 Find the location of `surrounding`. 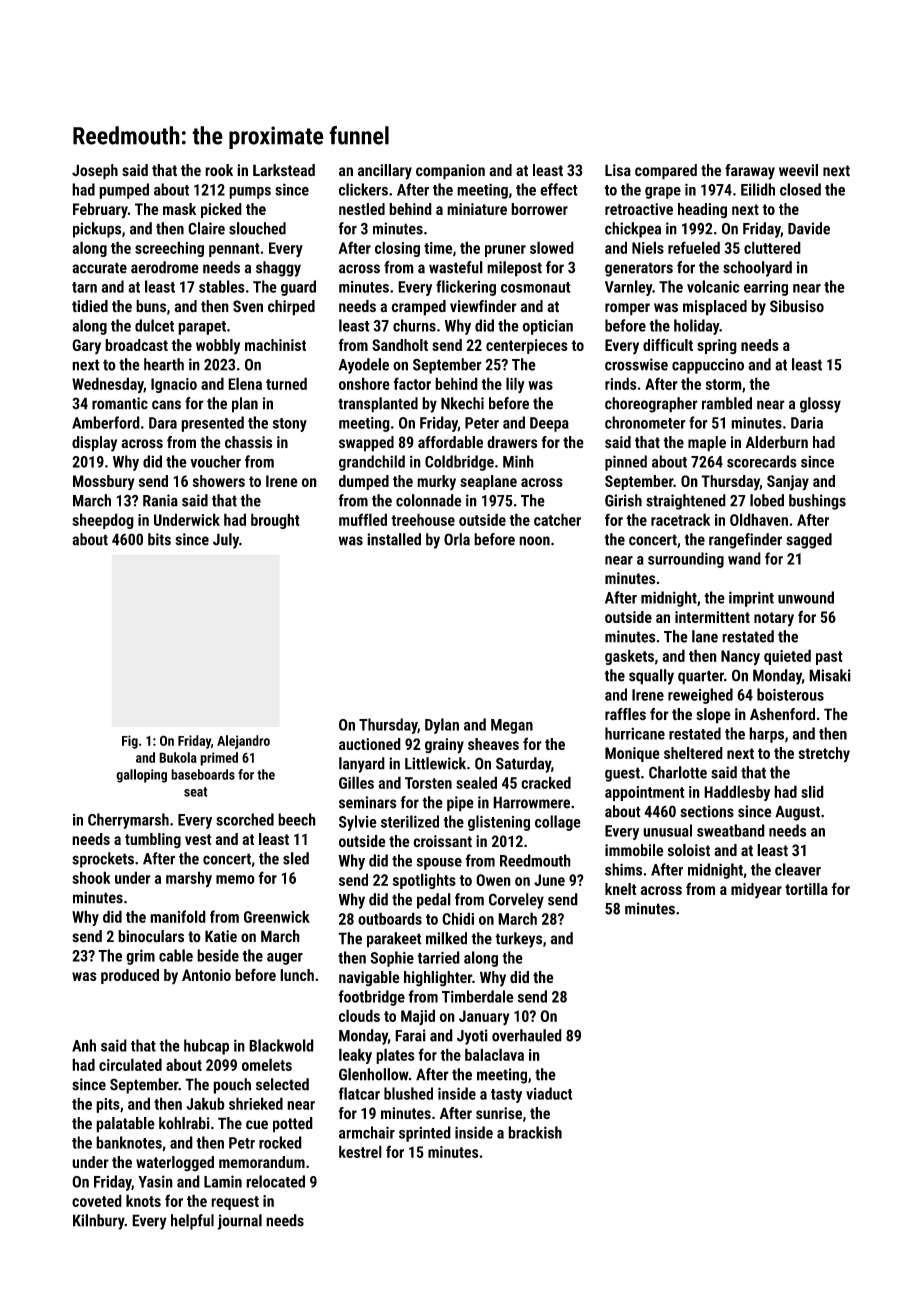

surrounding is located at coordinates (686, 560).
